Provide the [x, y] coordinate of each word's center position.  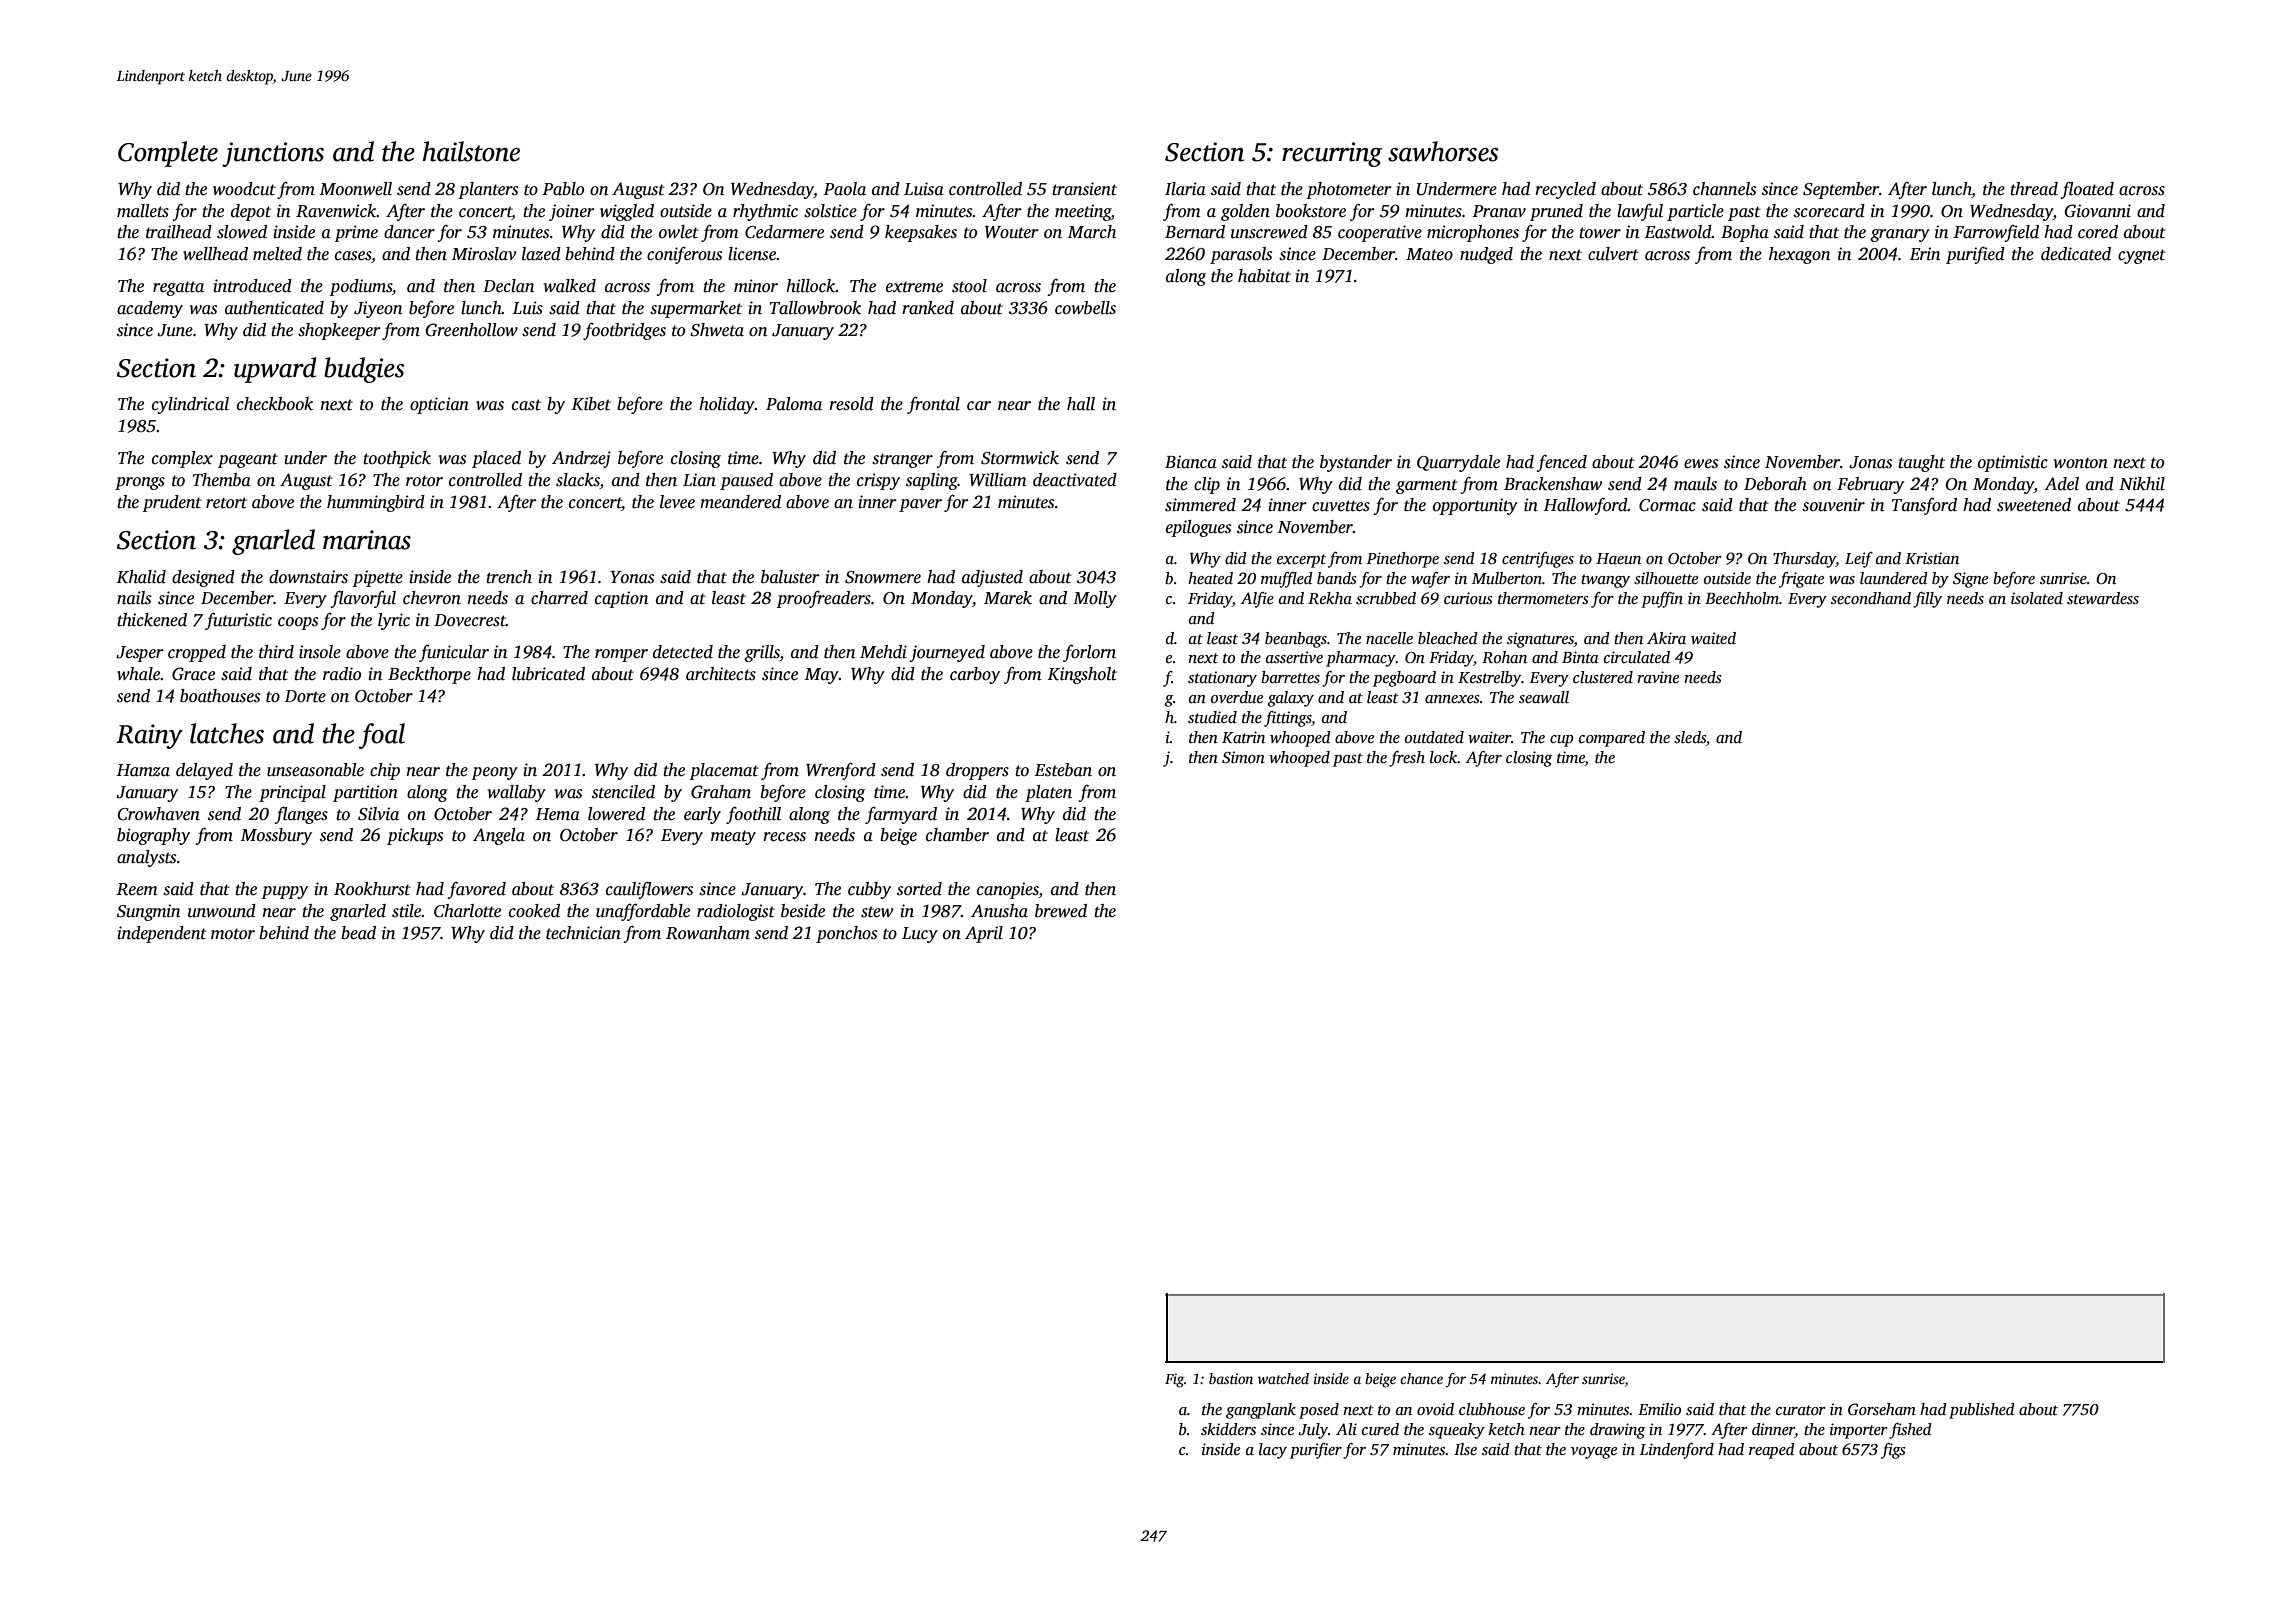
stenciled [623, 792]
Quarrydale [1458, 463]
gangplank [1261, 1411]
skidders [1228, 1429]
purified [1975, 255]
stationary [1222, 679]
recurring [1332, 154]
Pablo [563, 189]
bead [358, 933]
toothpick [397, 459]
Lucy [920, 935]
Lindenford [1677, 1451]
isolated [2037, 598]
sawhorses [1443, 151]
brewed [1061, 911]
